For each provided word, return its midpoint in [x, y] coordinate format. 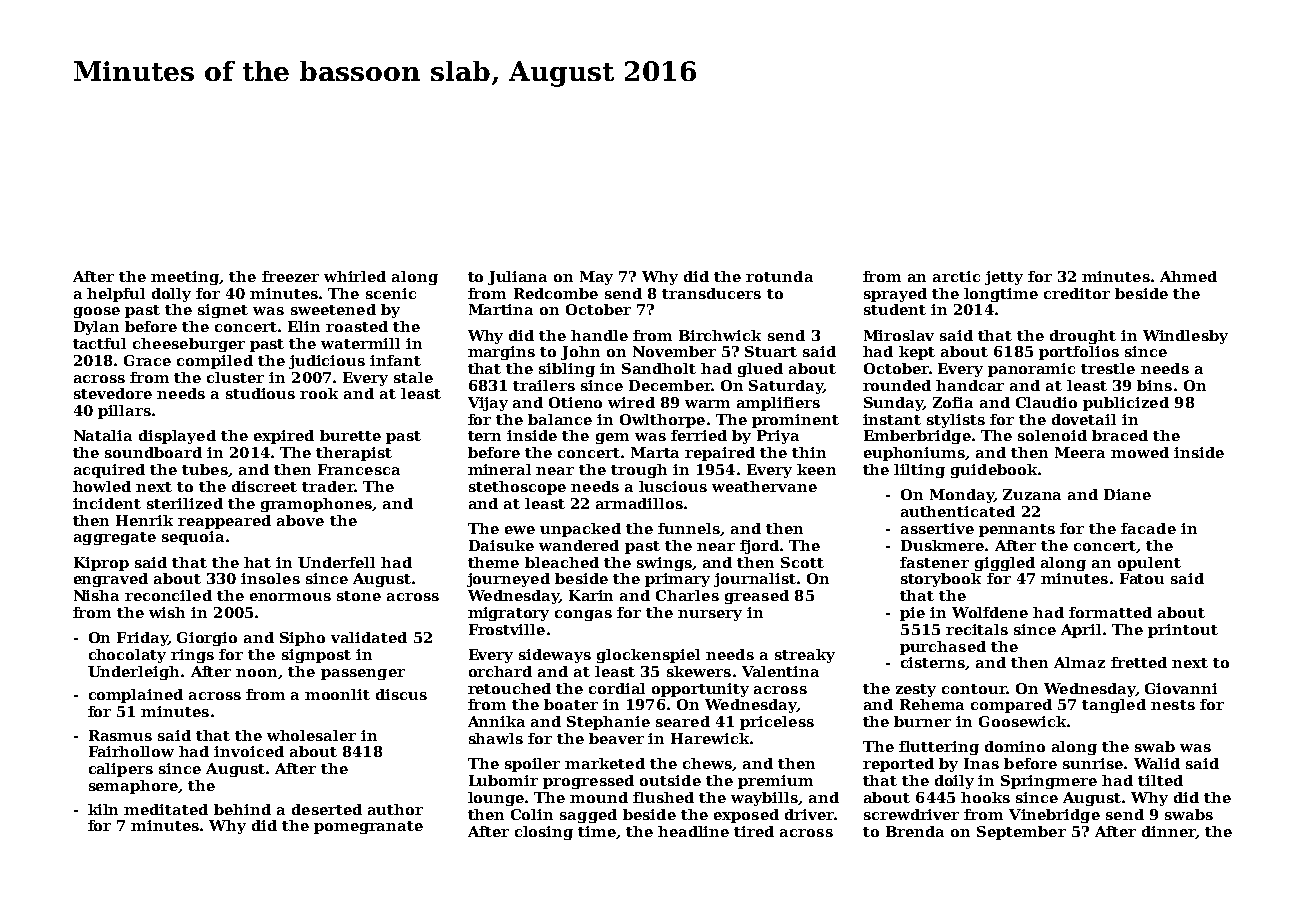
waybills [764, 799]
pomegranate [368, 827]
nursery [710, 615]
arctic [956, 276]
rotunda [779, 276]
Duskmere [942, 545]
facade [1148, 528]
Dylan [96, 328]
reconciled [168, 595]
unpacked [580, 530]
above [300, 520]
